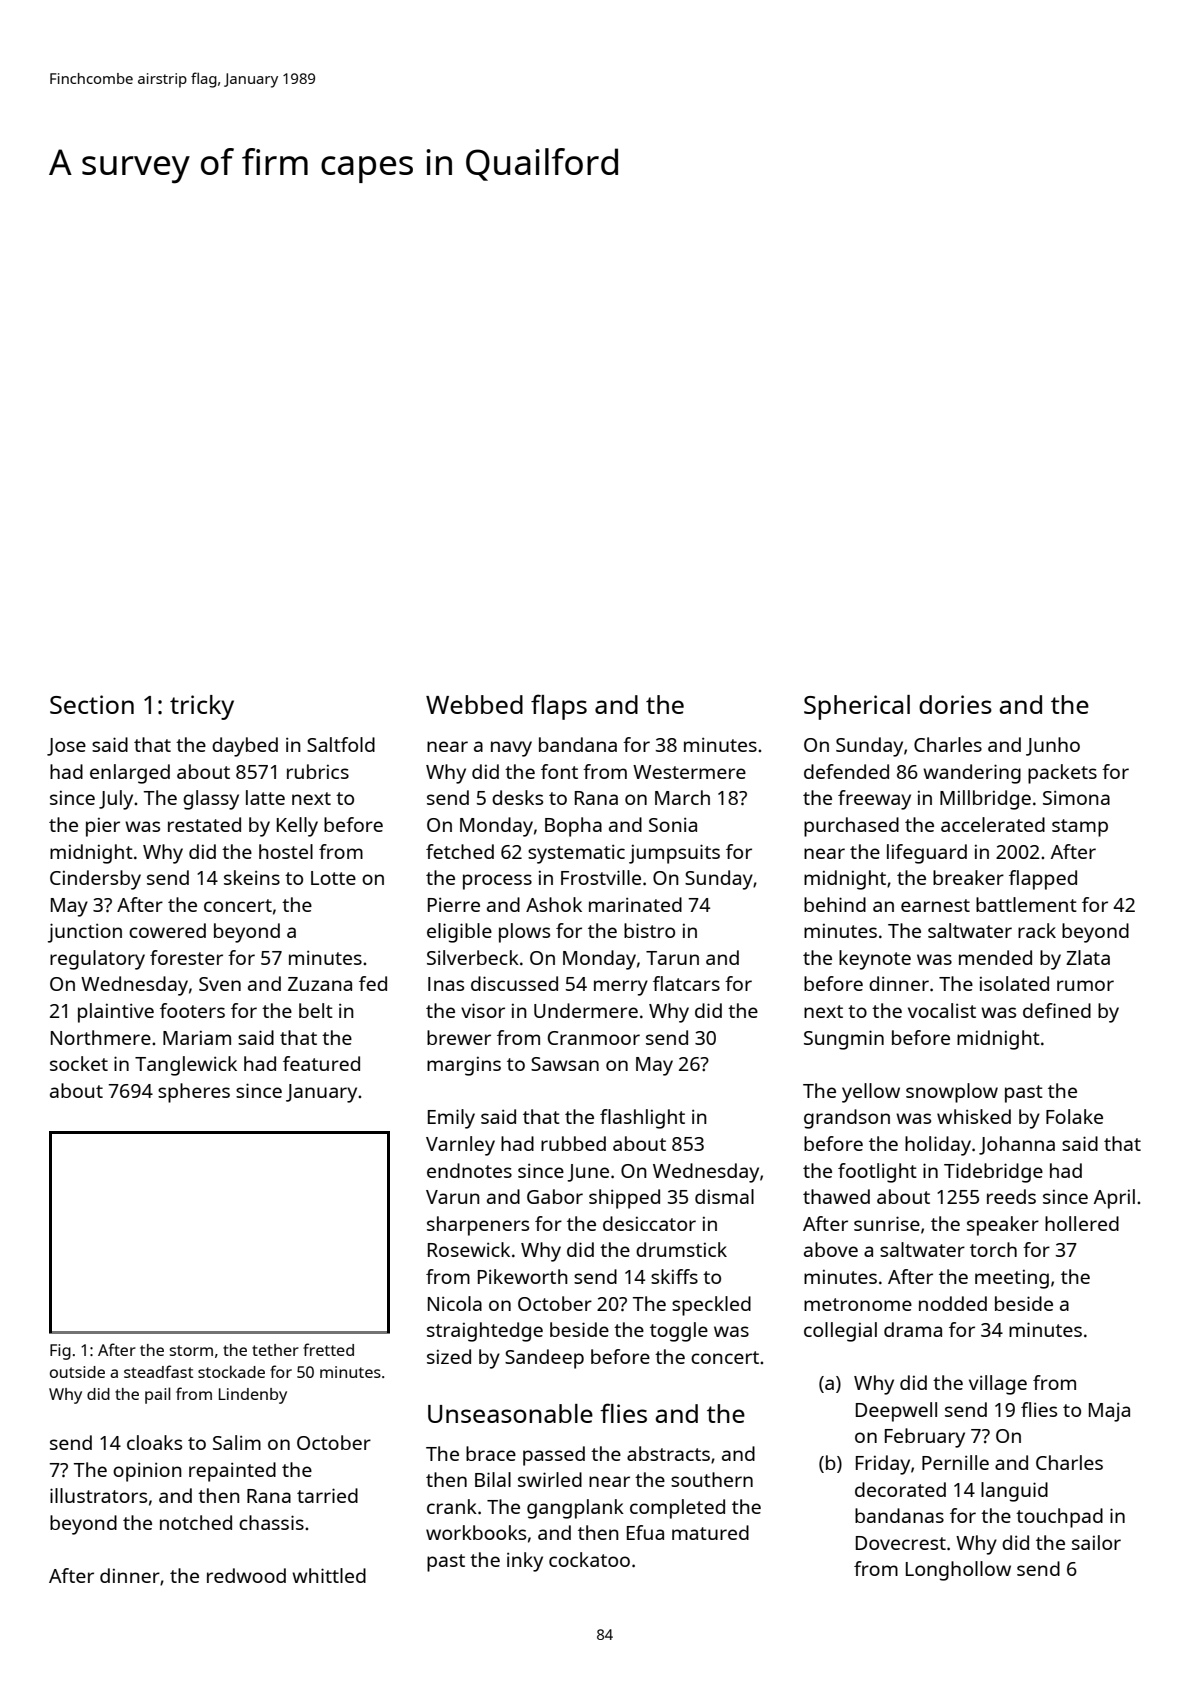  I want to click on bistro, so click(649, 930).
